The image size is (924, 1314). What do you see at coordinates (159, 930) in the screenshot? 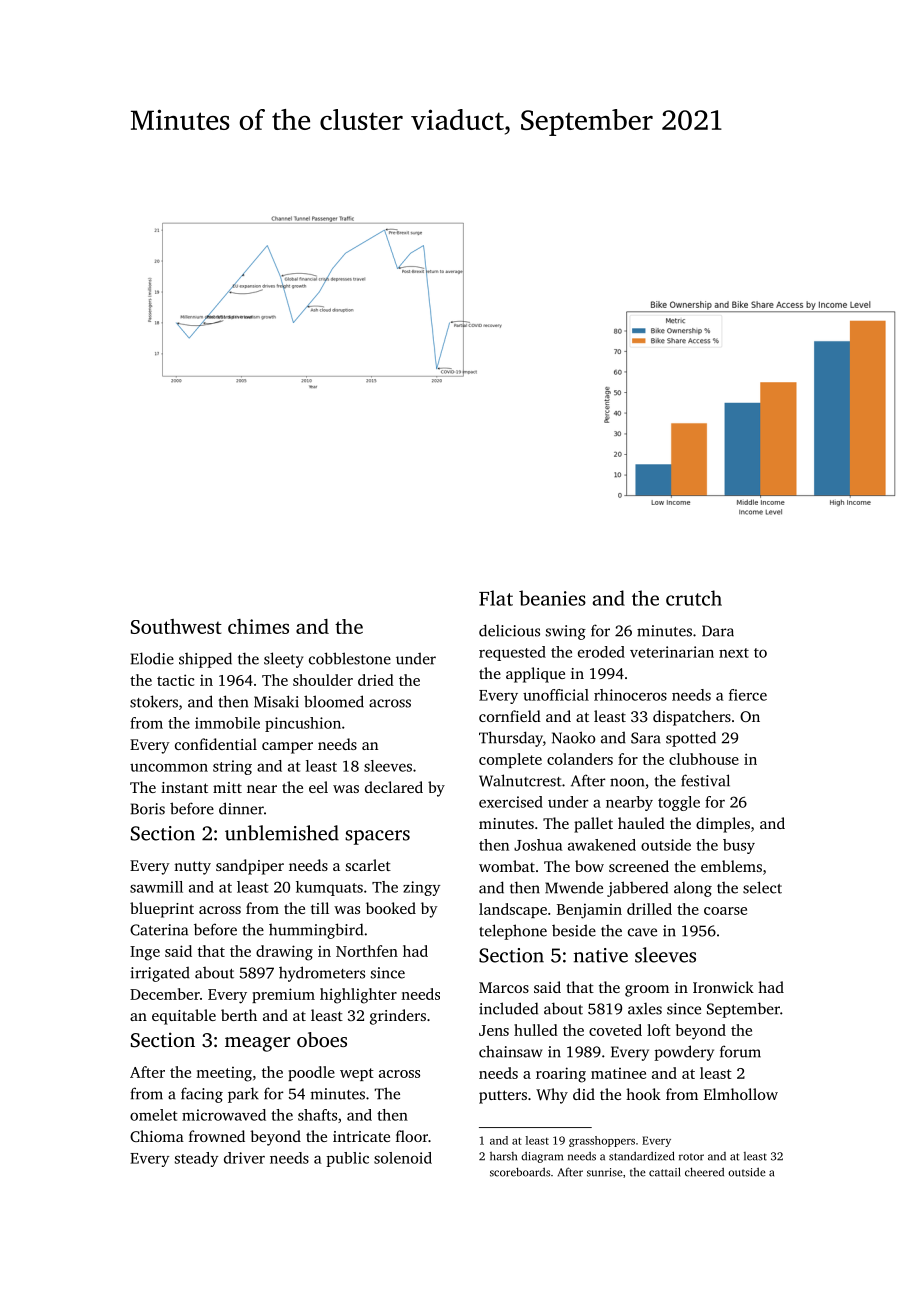
I see `Caterina` at bounding box center [159, 930].
